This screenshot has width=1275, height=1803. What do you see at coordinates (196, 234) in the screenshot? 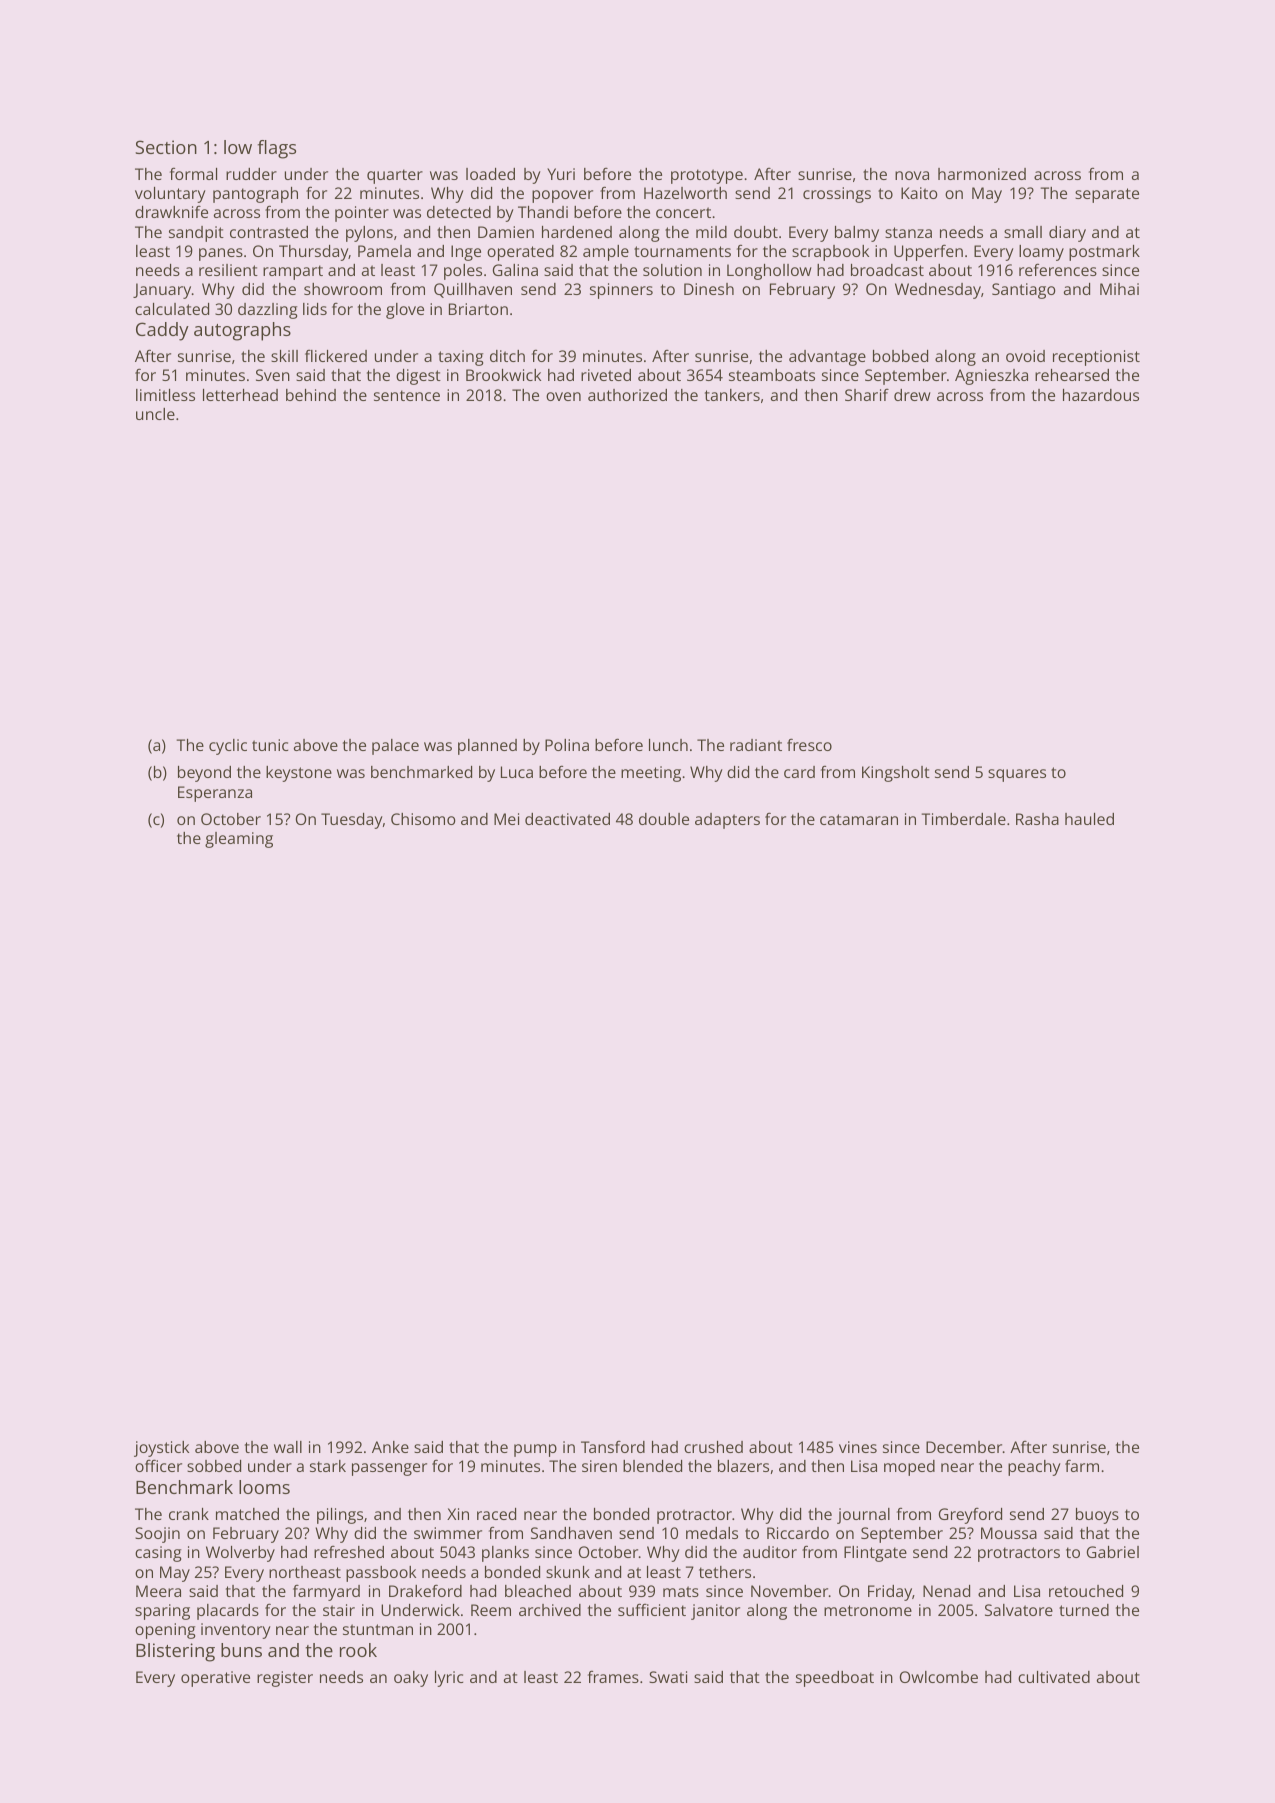
I see `sandpit` at bounding box center [196, 234].
